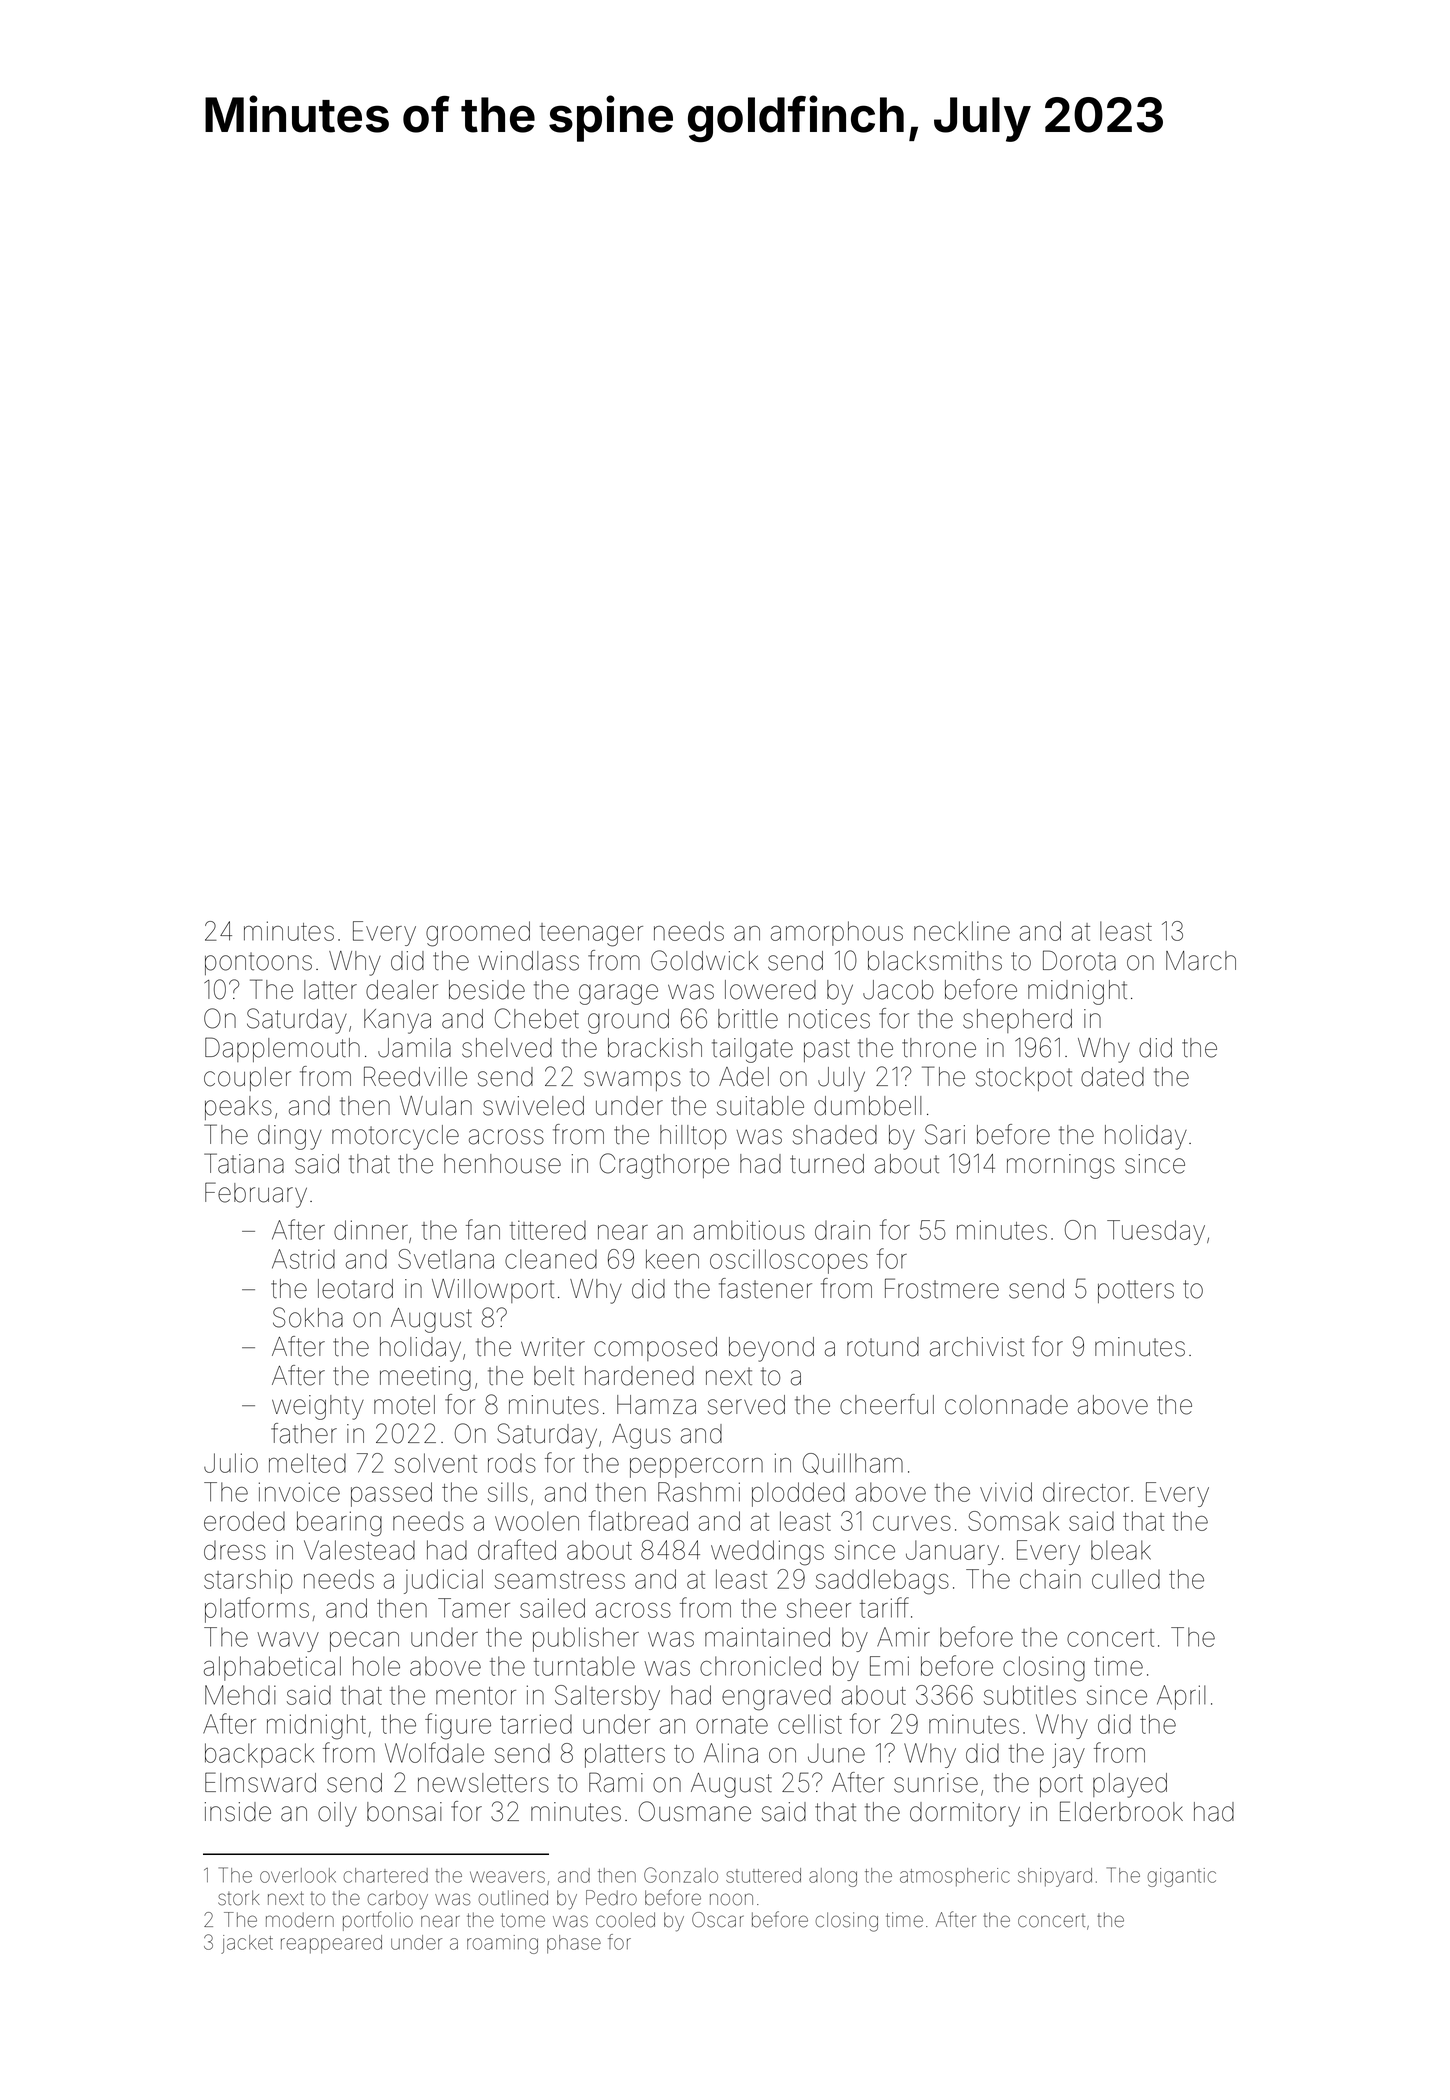 This screenshot has height=2100, width=1450. What do you see at coordinates (591, 935) in the screenshot?
I see `teenager` at bounding box center [591, 935].
